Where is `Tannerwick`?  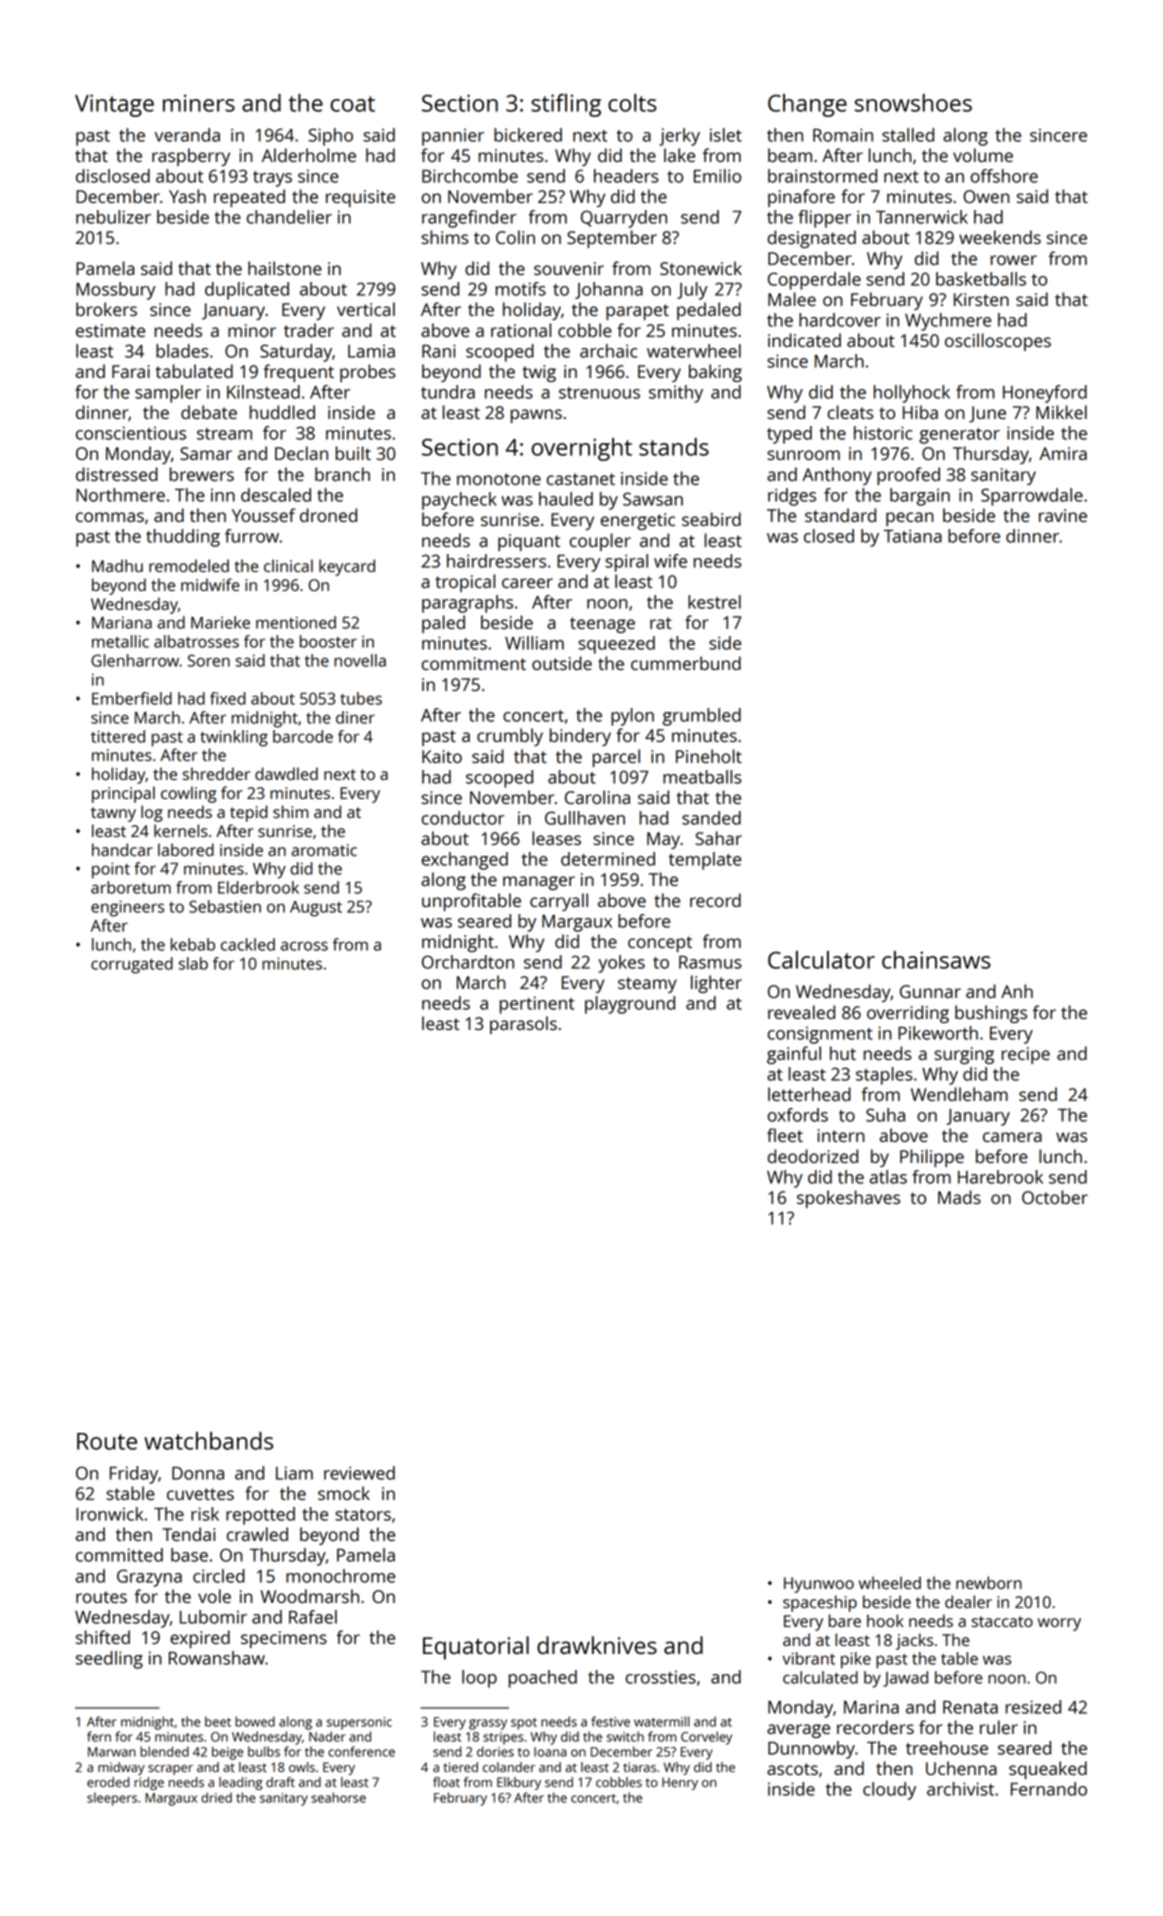
Tannerwick is located at coordinates (922, 217).
